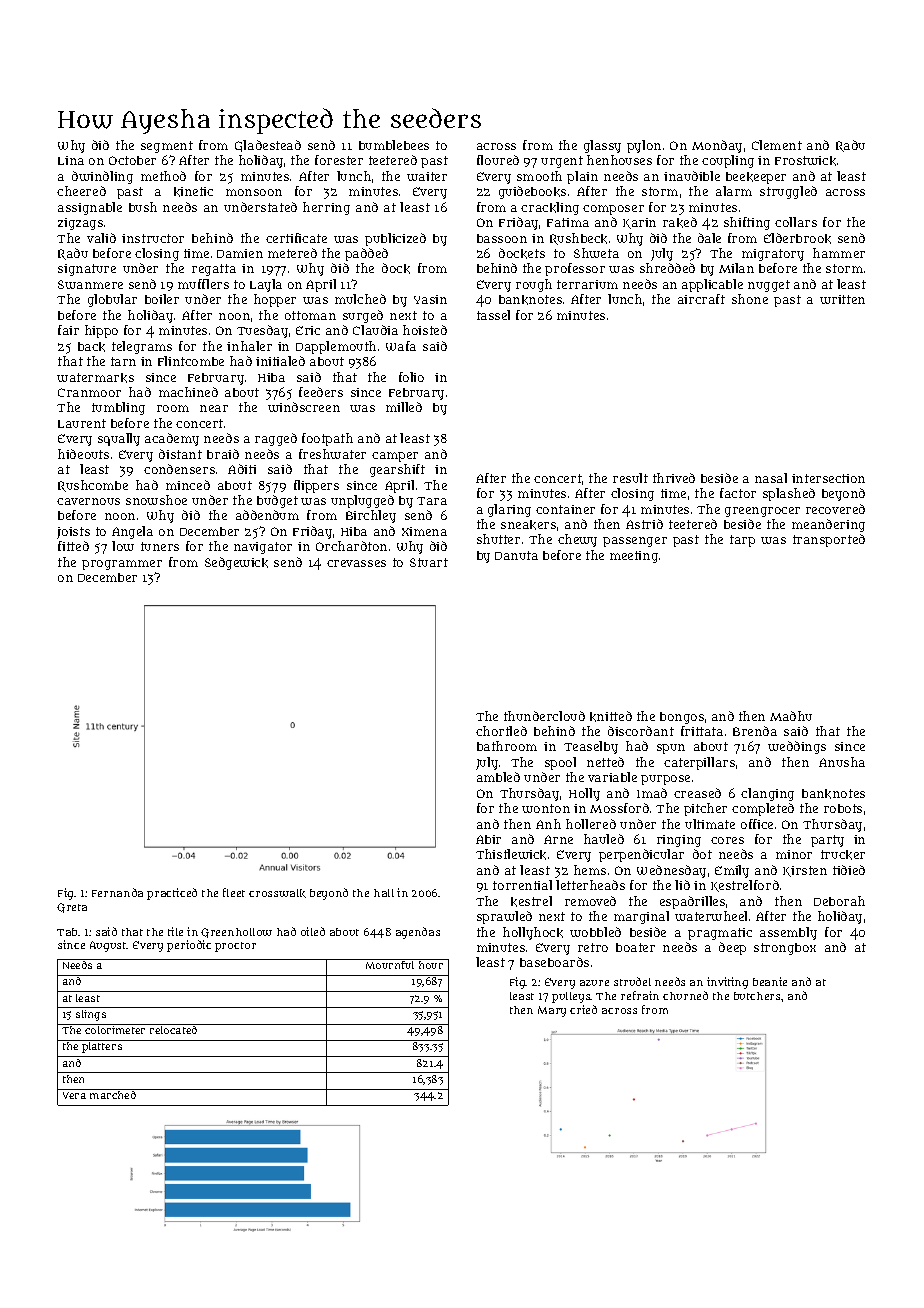  Describe the element at coordinates (501, 731) in the document. I see `chortled` at that location.
